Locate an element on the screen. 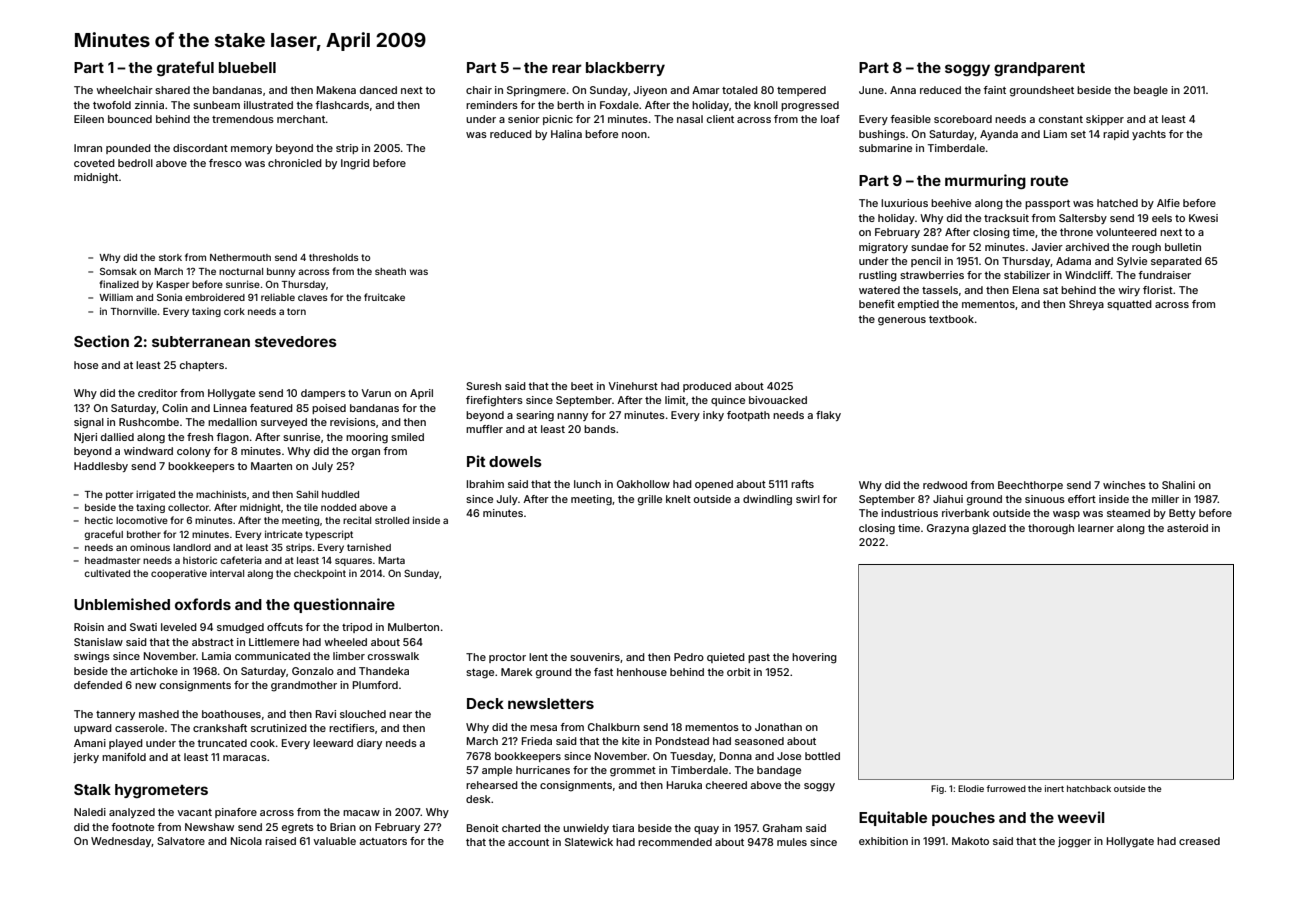  valuable is located at coordinates (334, 841).
